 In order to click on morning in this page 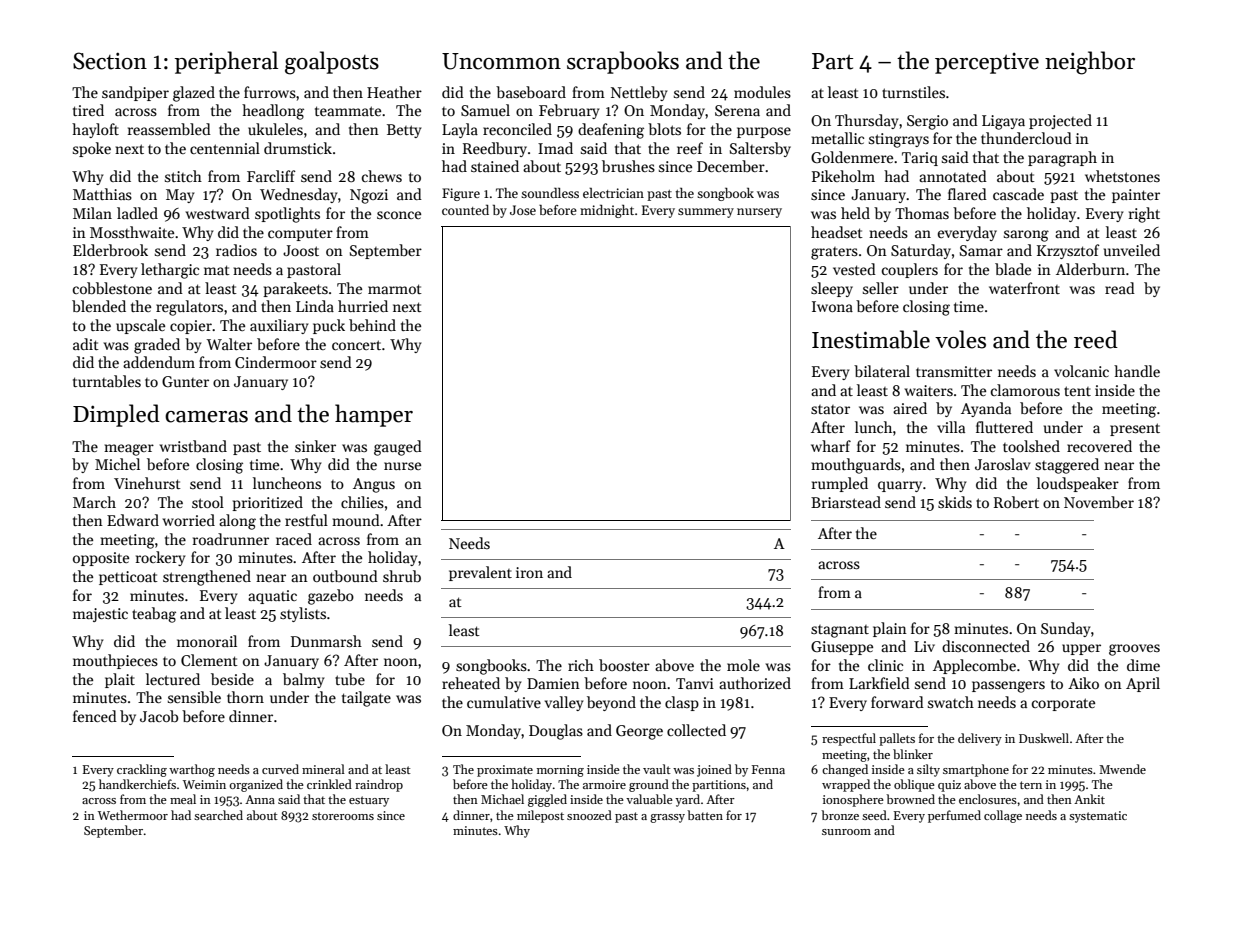, I will do `click(560, 771)`.
